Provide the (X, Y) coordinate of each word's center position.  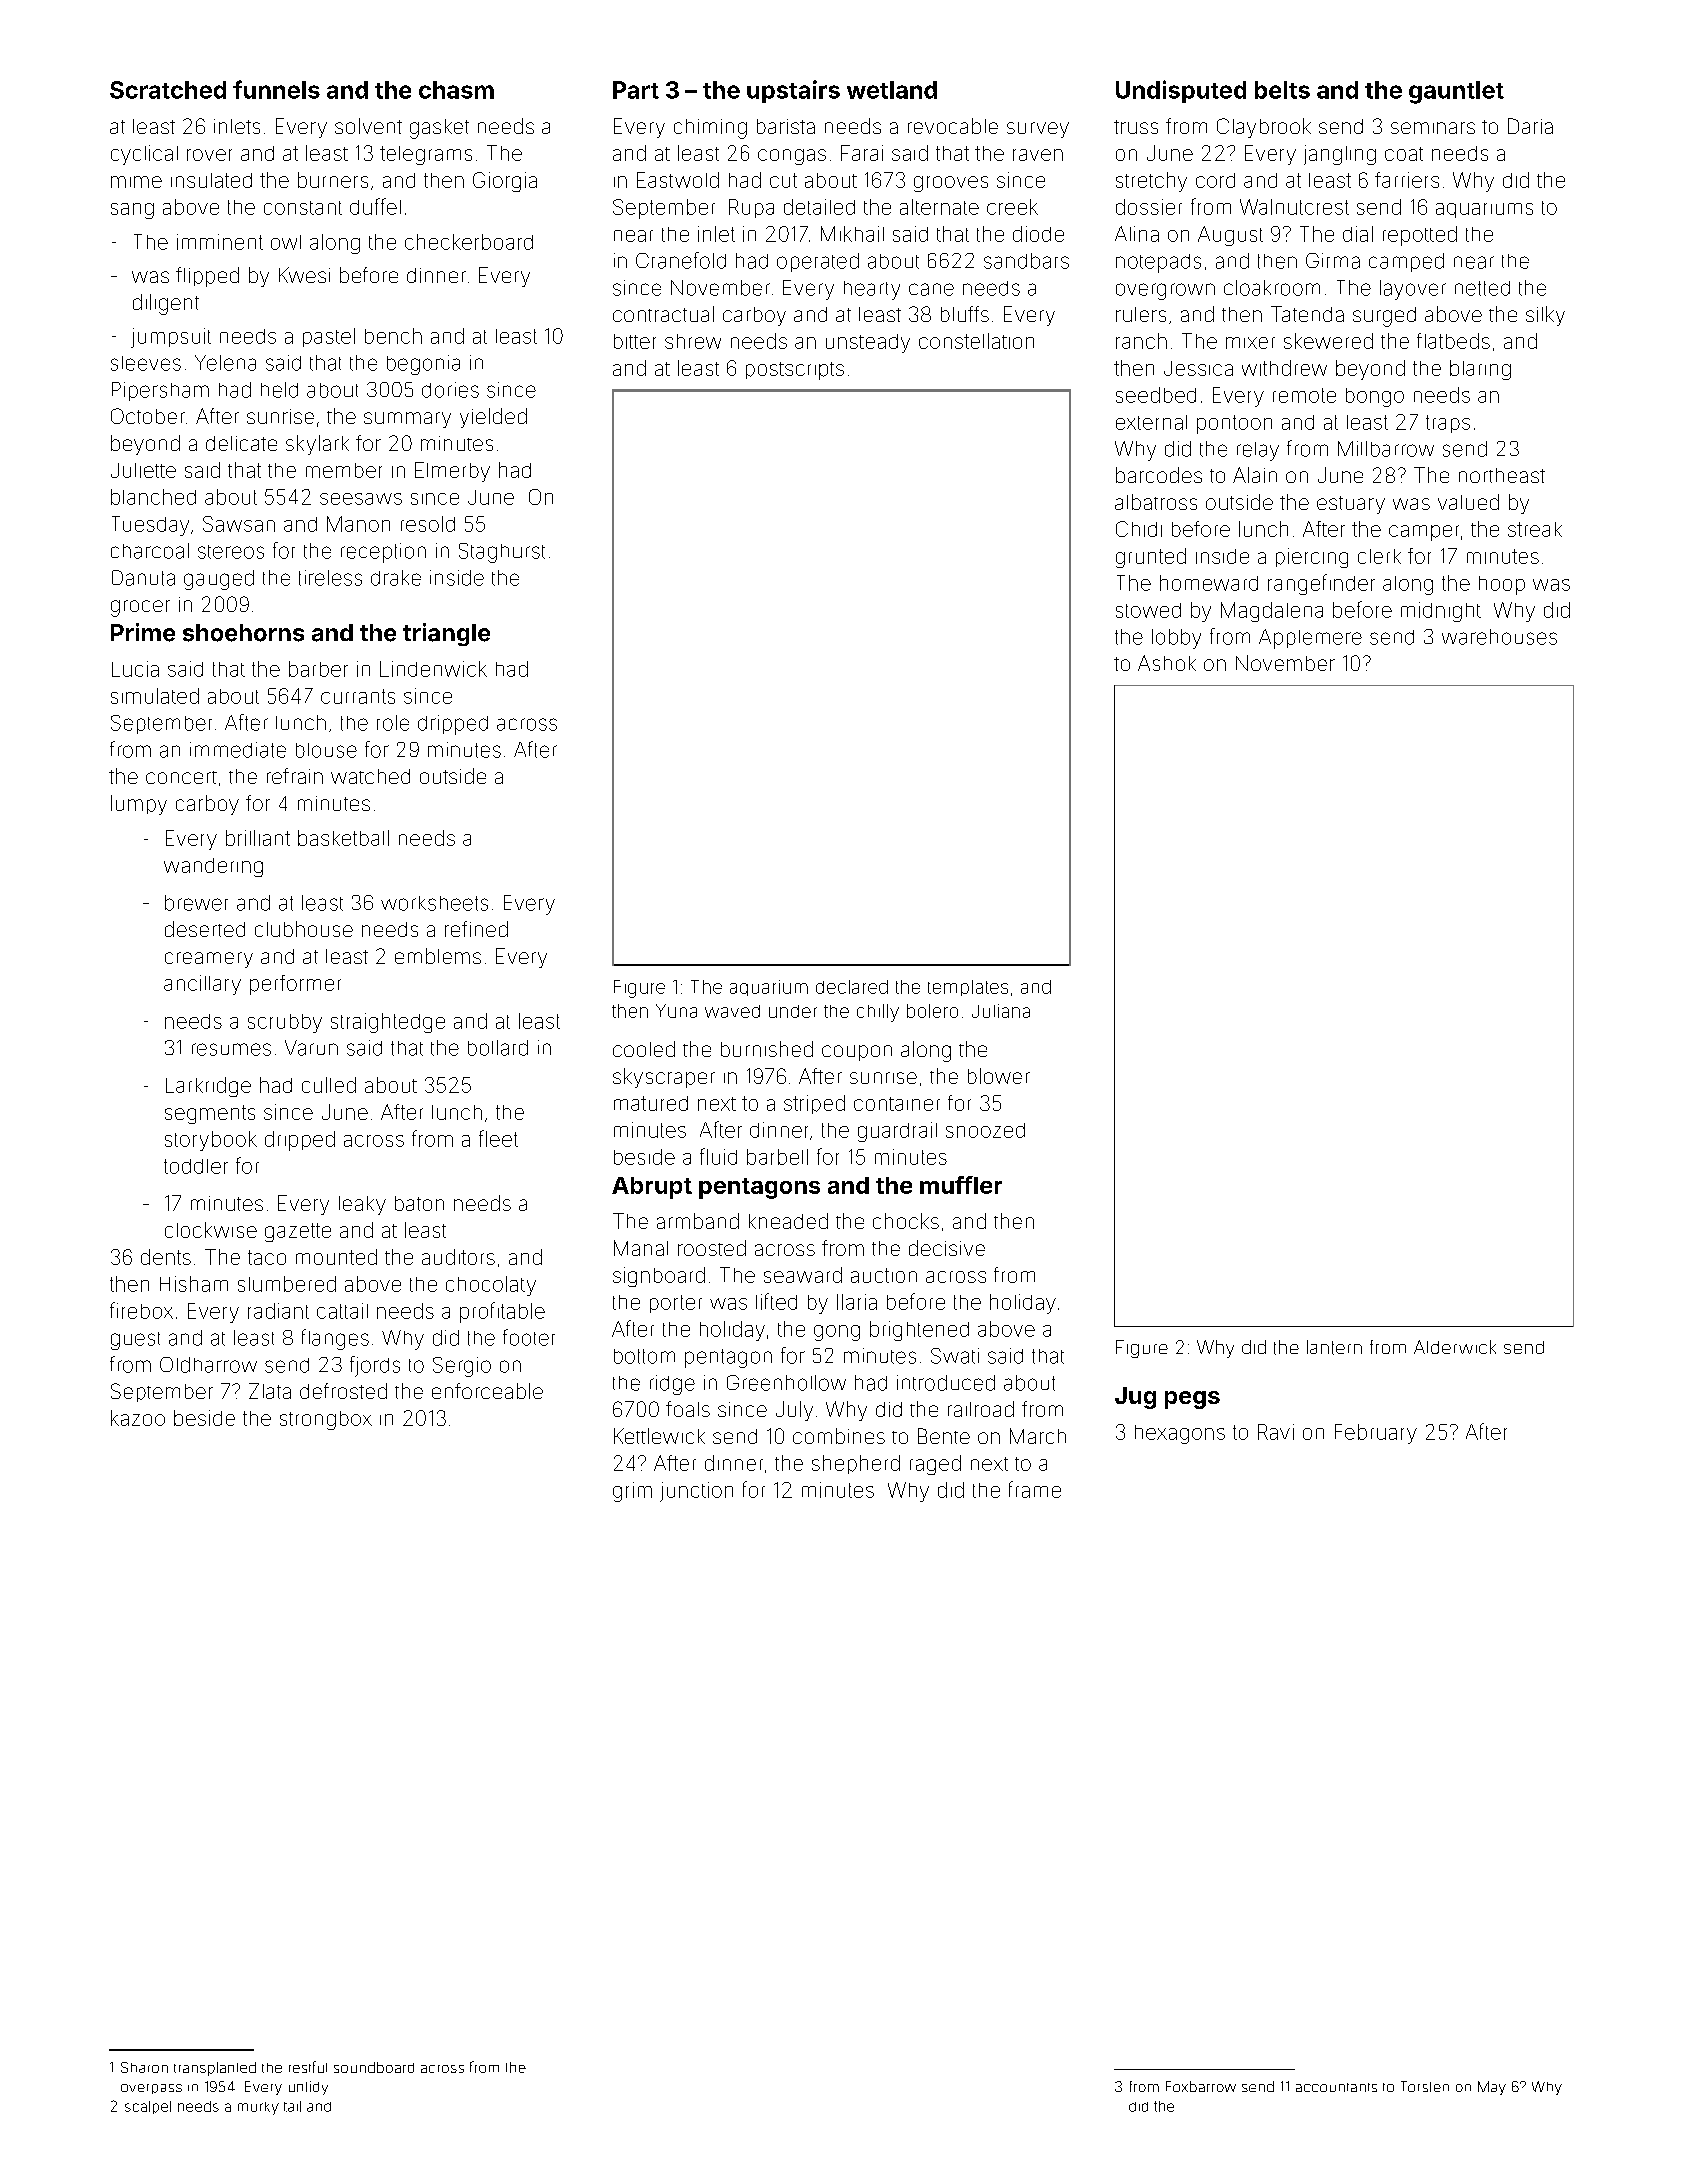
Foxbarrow (1201, 2086)
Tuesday (150, 526)
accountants (1336, 2087)
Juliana (1001, 1011)
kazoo (138, 1418)
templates (968, 988)
